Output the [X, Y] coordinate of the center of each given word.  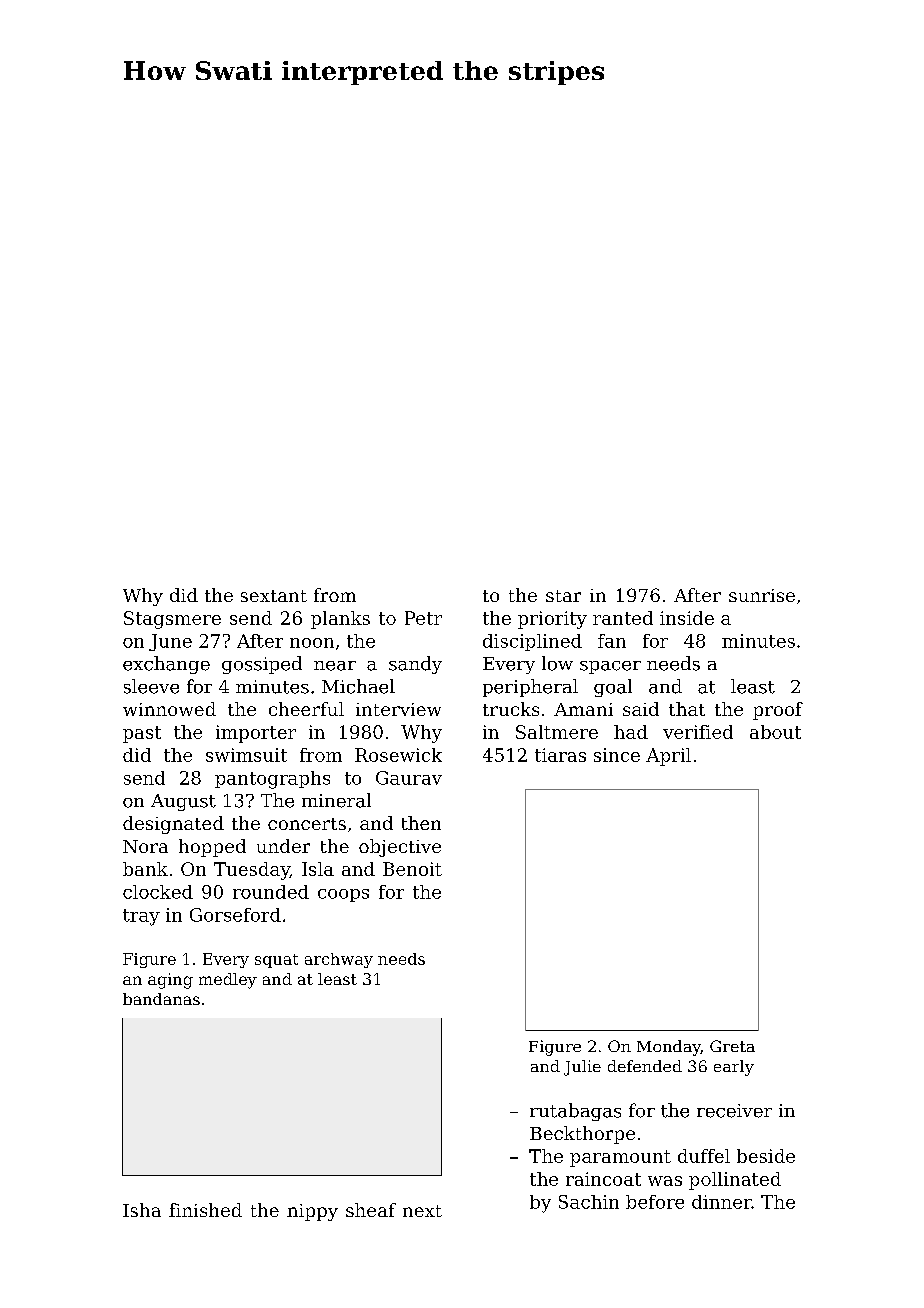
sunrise [762, 595]
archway [339, 960]
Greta [732, 1046]
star [563, 596]
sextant [274, 596]
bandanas [161, 999]
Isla [318, 869]
